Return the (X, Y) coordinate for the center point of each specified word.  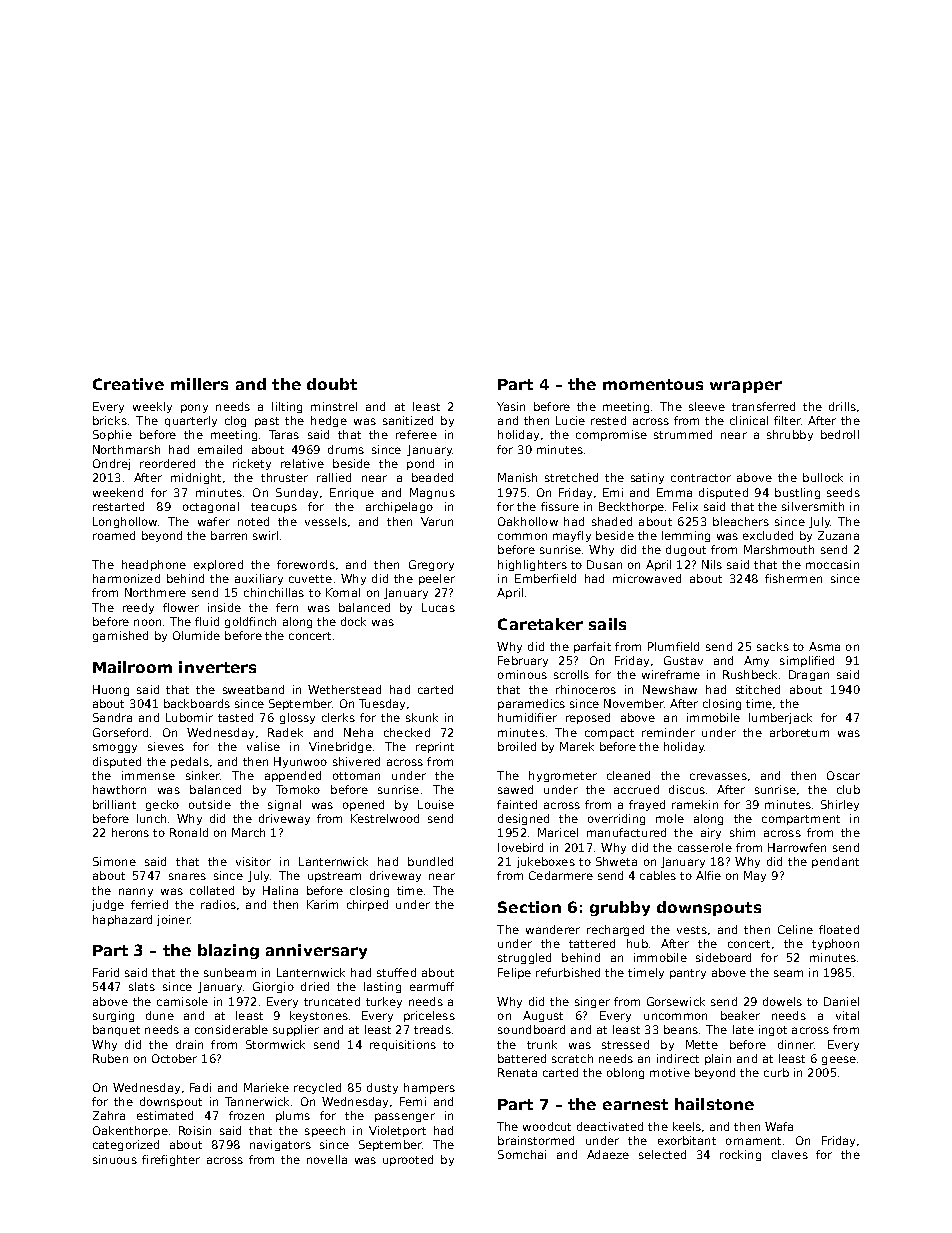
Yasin (511, 406)
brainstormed (536, 1140)
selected (662, 1154)
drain (189, 1044)
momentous (653, 384)
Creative (128, 384)
